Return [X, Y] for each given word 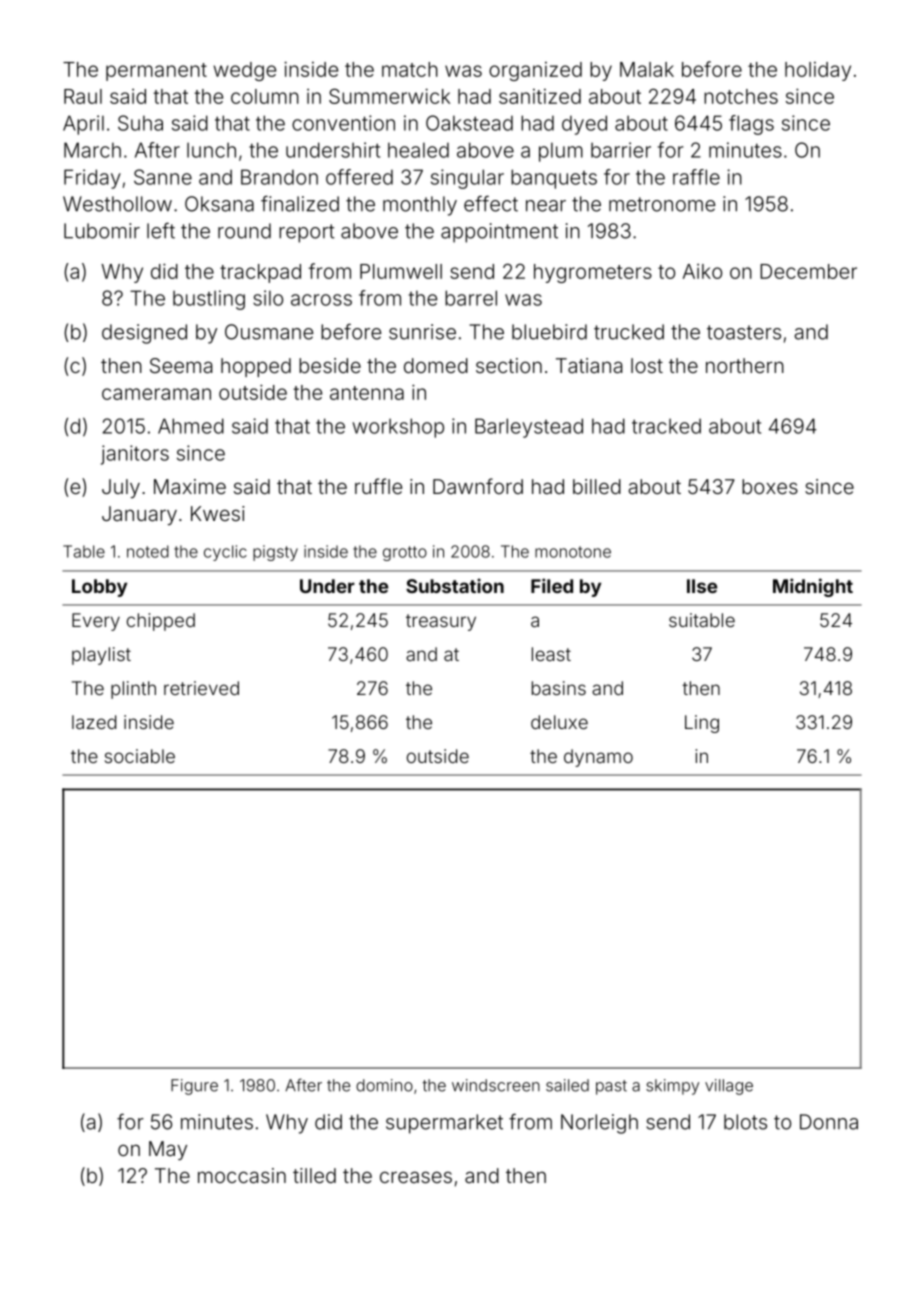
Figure [194, 1087]
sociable [140, 756]
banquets [554, 179]
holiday [818, 71]
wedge [245, 71]
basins [559, 688]
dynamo [598, 758]
